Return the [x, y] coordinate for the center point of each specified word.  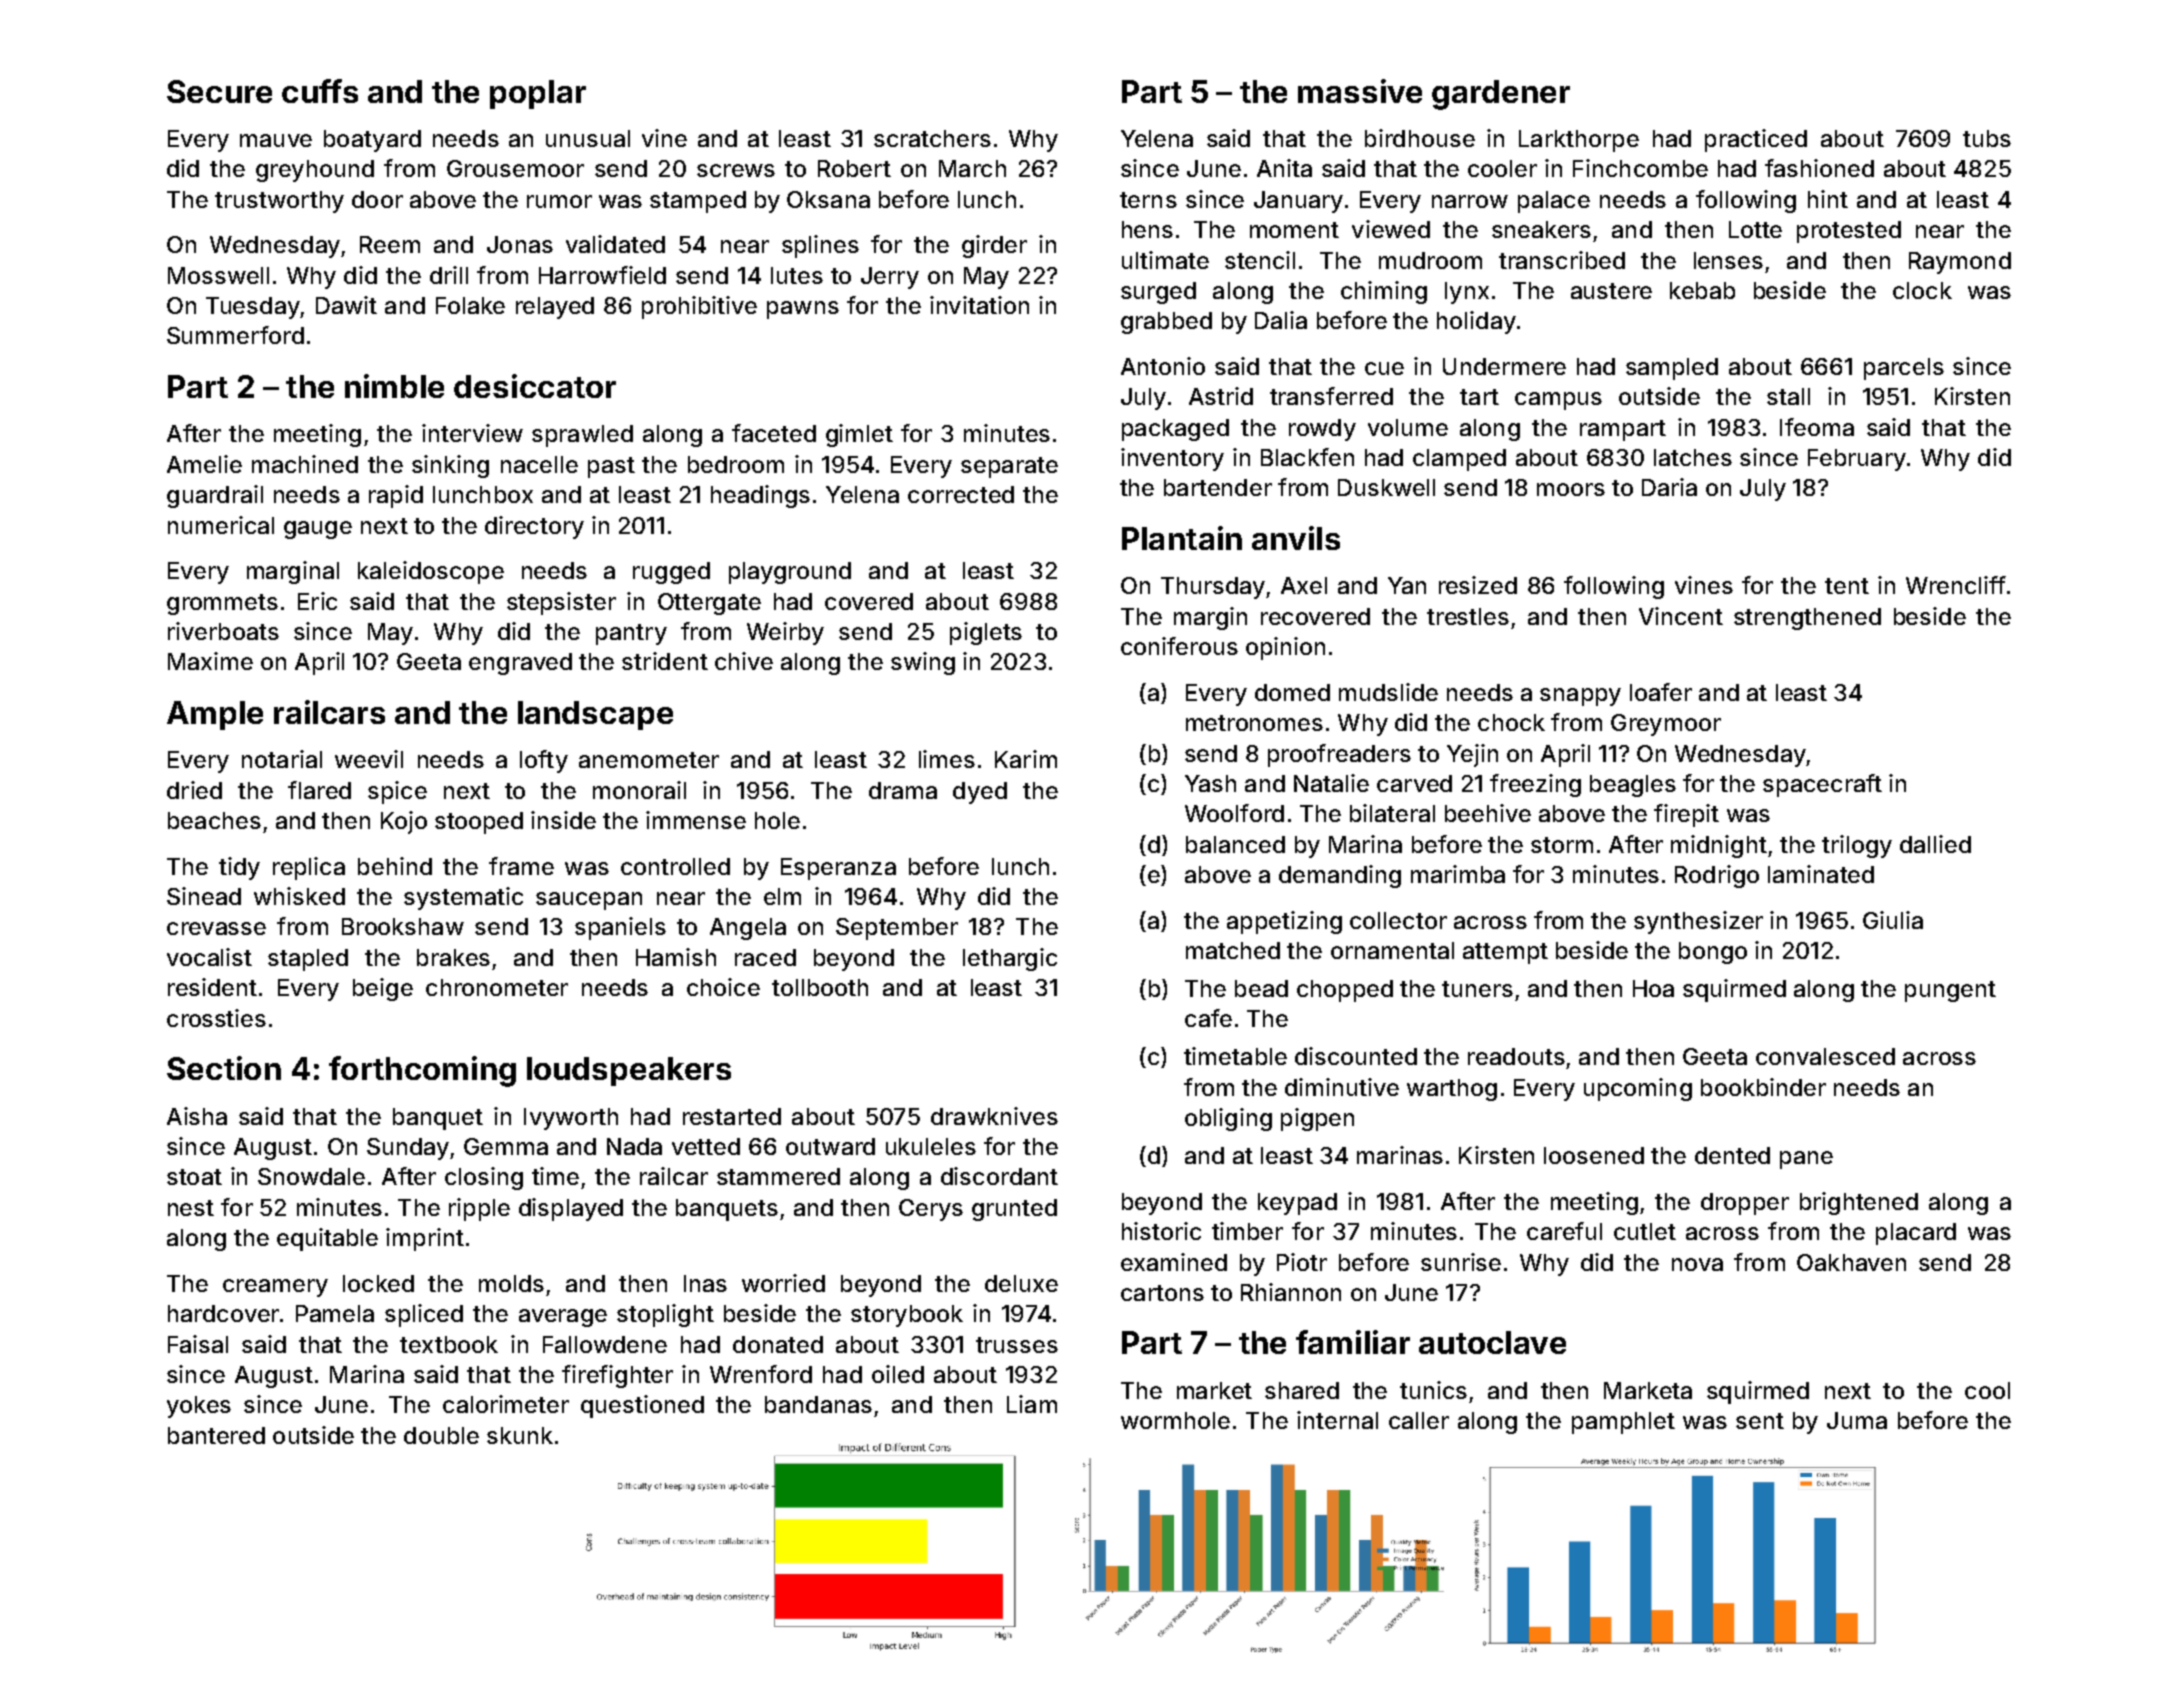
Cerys [931, 1210]
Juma [1857, 1420]
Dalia [1281, 320]
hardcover [223, 1313]
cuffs [320, 91]
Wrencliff [1956, 585]
